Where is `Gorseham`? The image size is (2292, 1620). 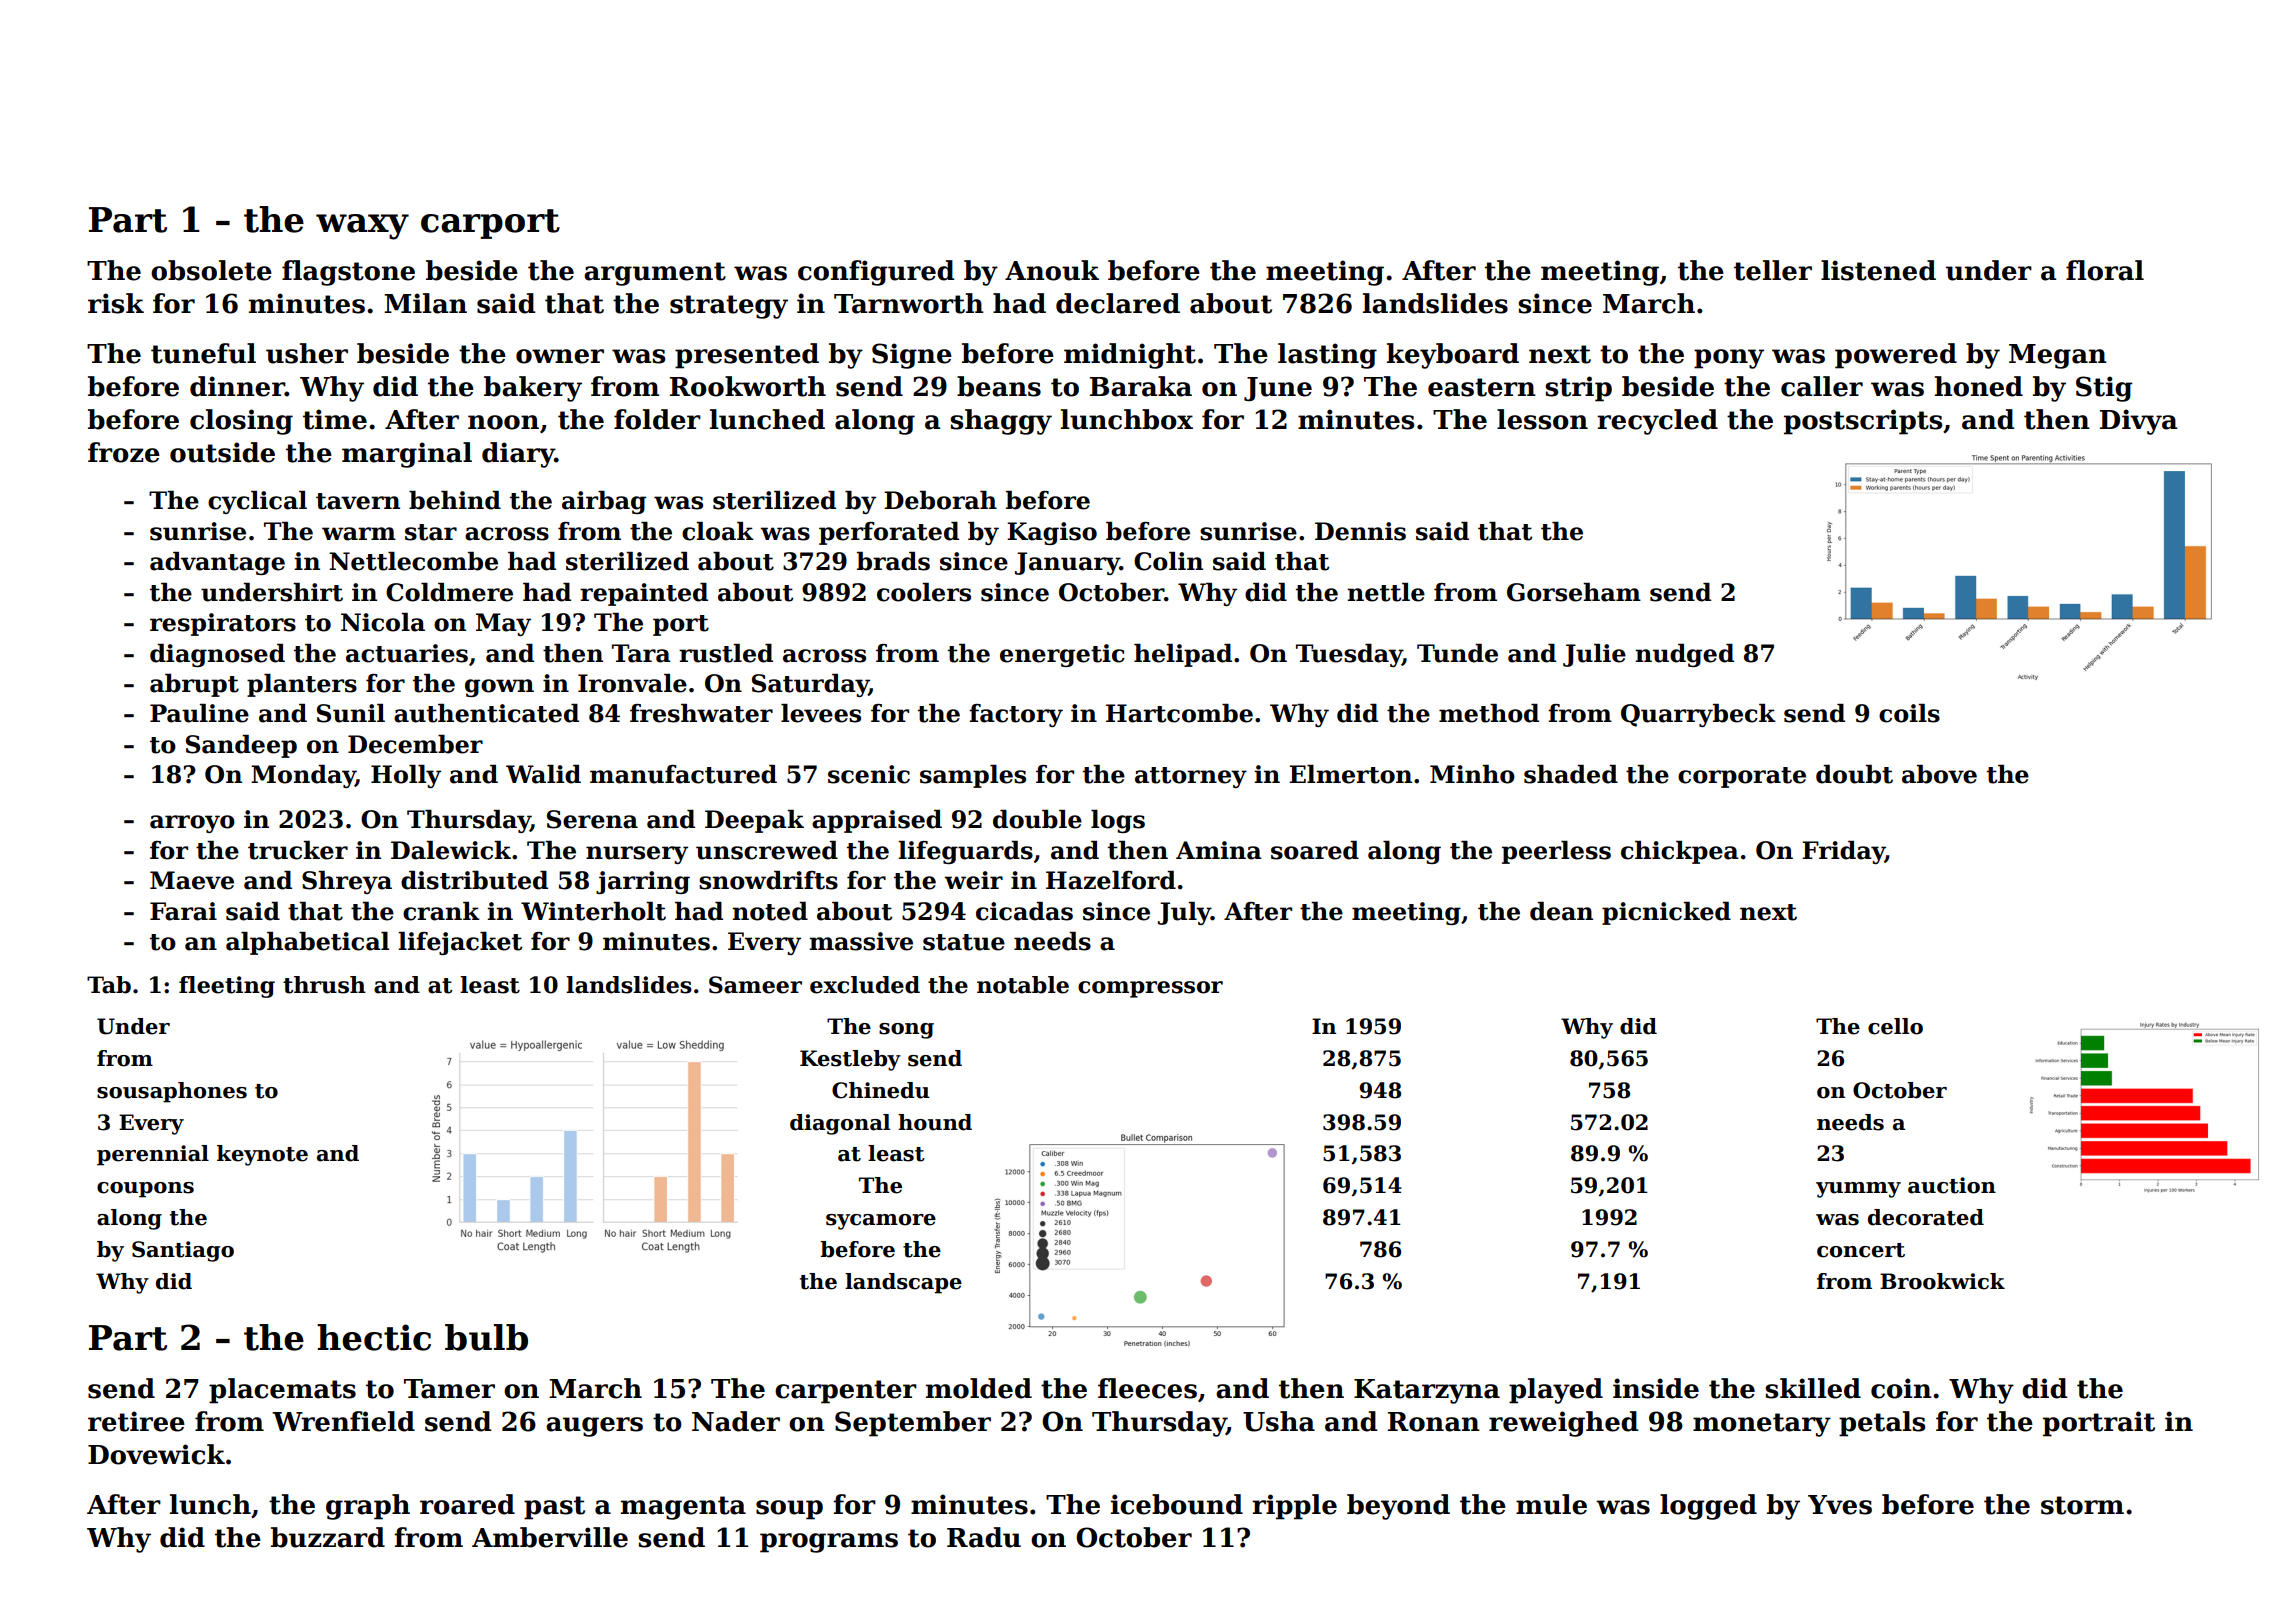
Gorseham is located at coordinates (1574, 592).
